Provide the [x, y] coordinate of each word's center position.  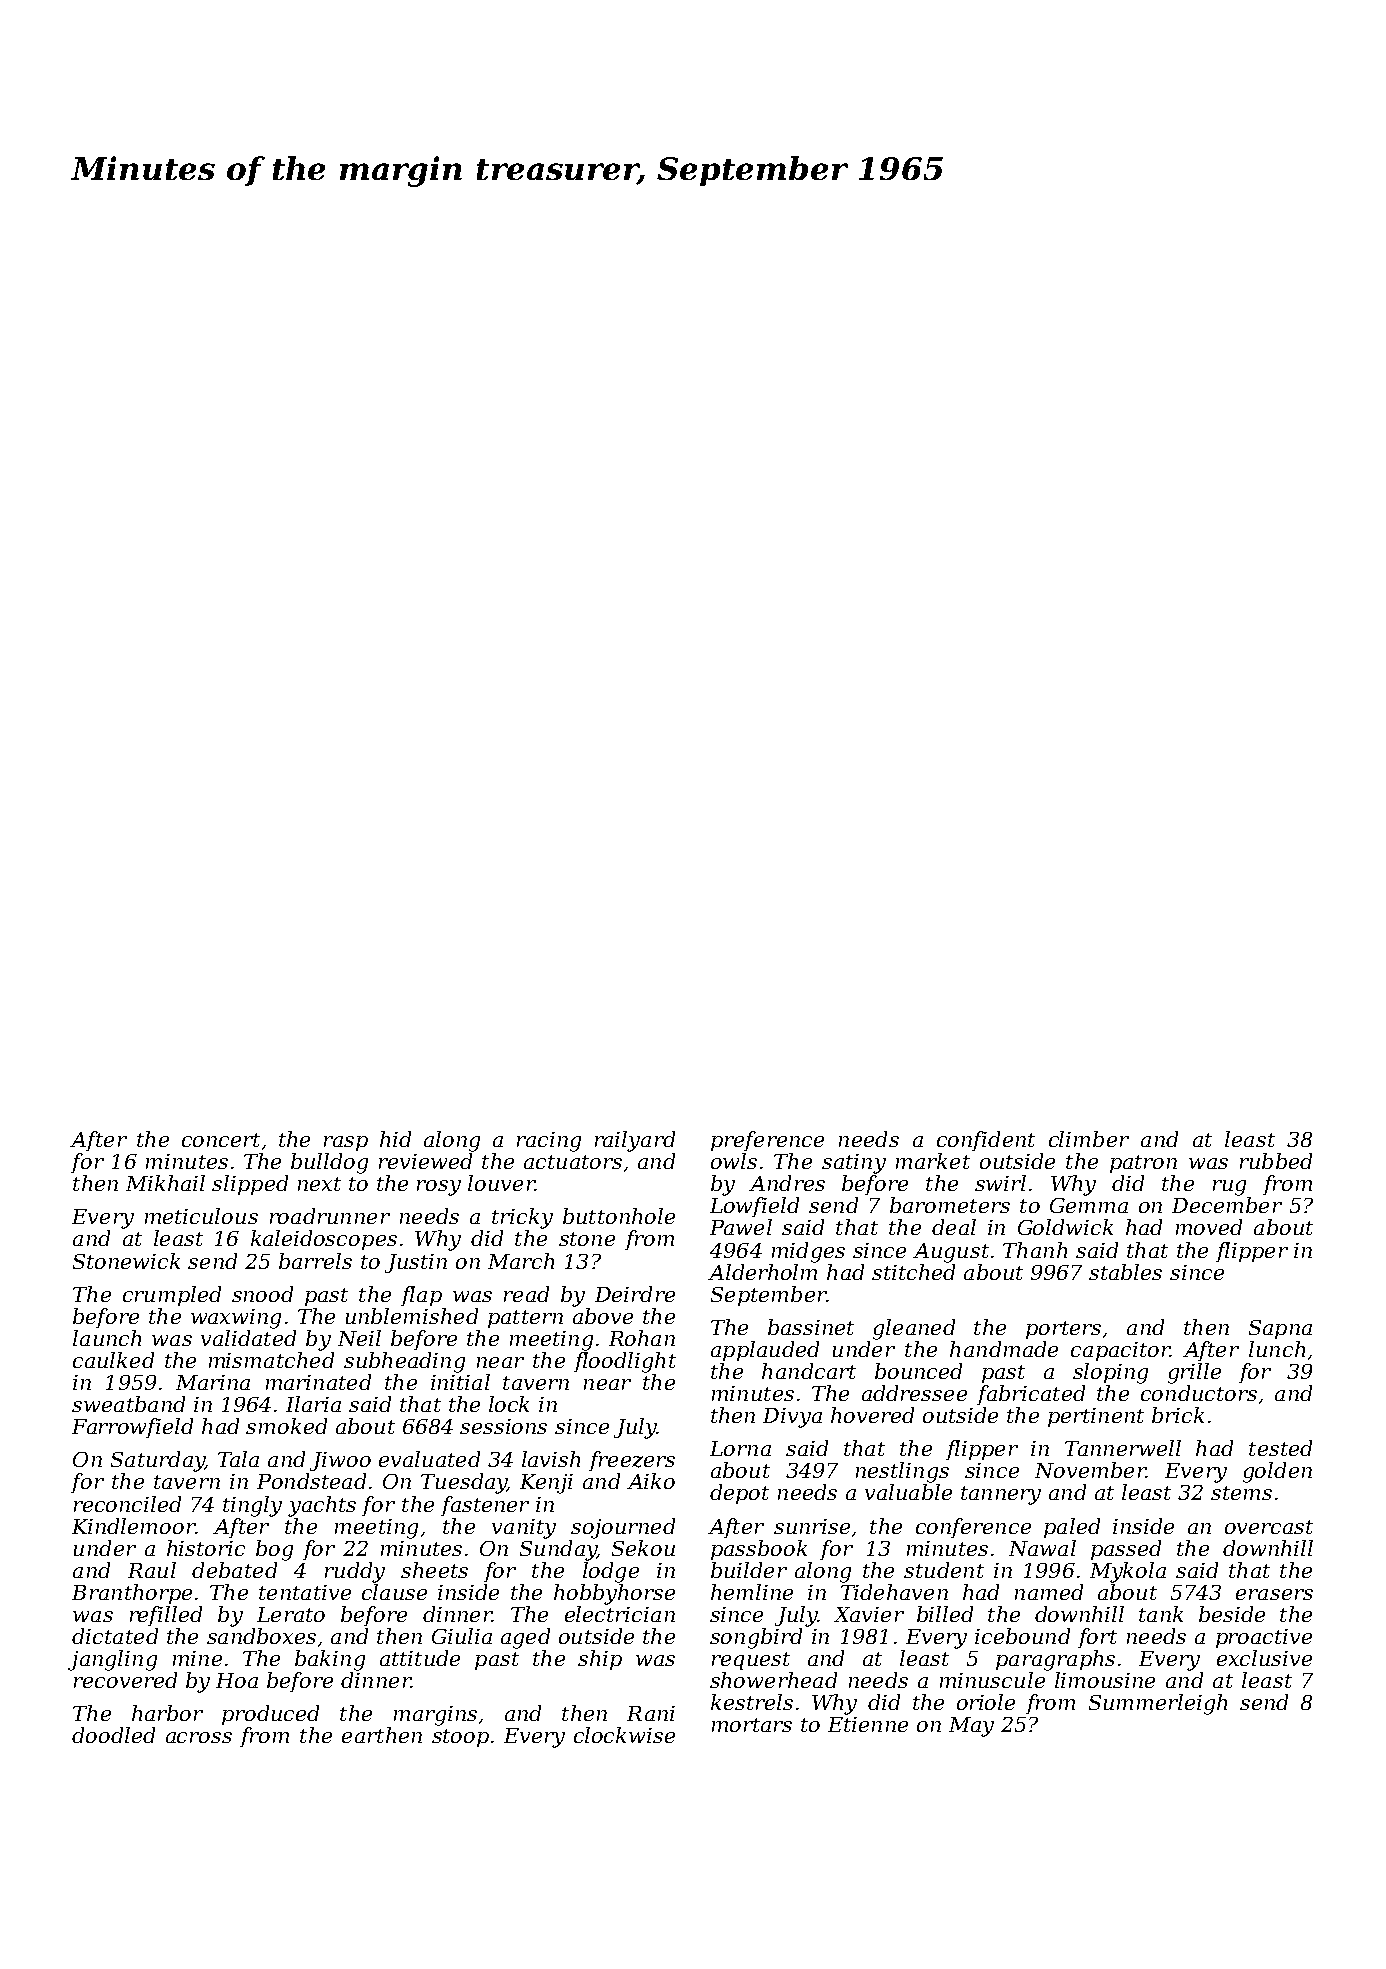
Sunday [558, 1550]
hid [395, 1139]
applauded [765, 1351]
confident [986, 1141]
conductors [1199, 1393]
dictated [115, 1636]
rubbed [1276, 1161]
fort [1097, 1638]
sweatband [128, 1404]
